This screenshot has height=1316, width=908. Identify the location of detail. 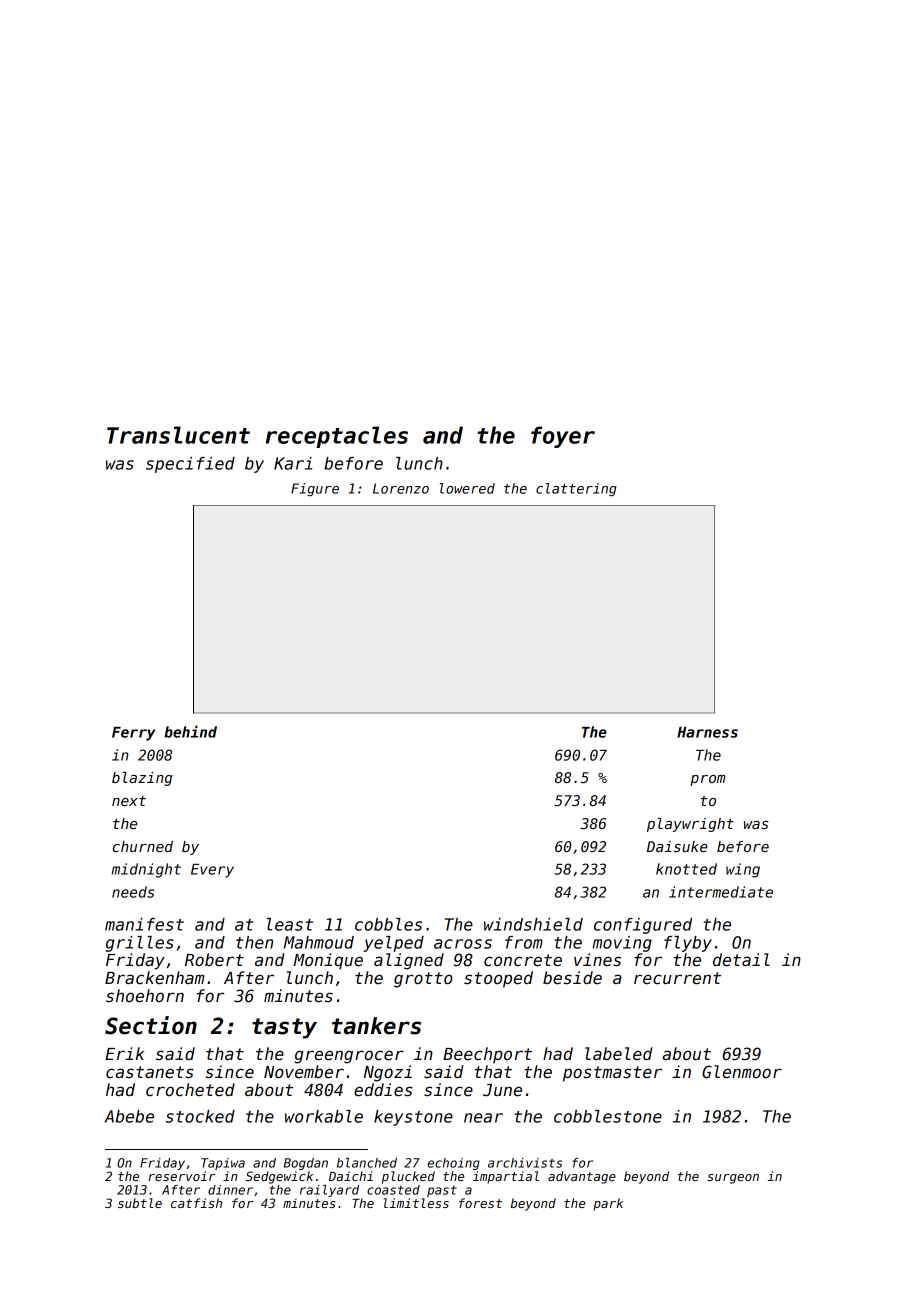
(741, 960).
